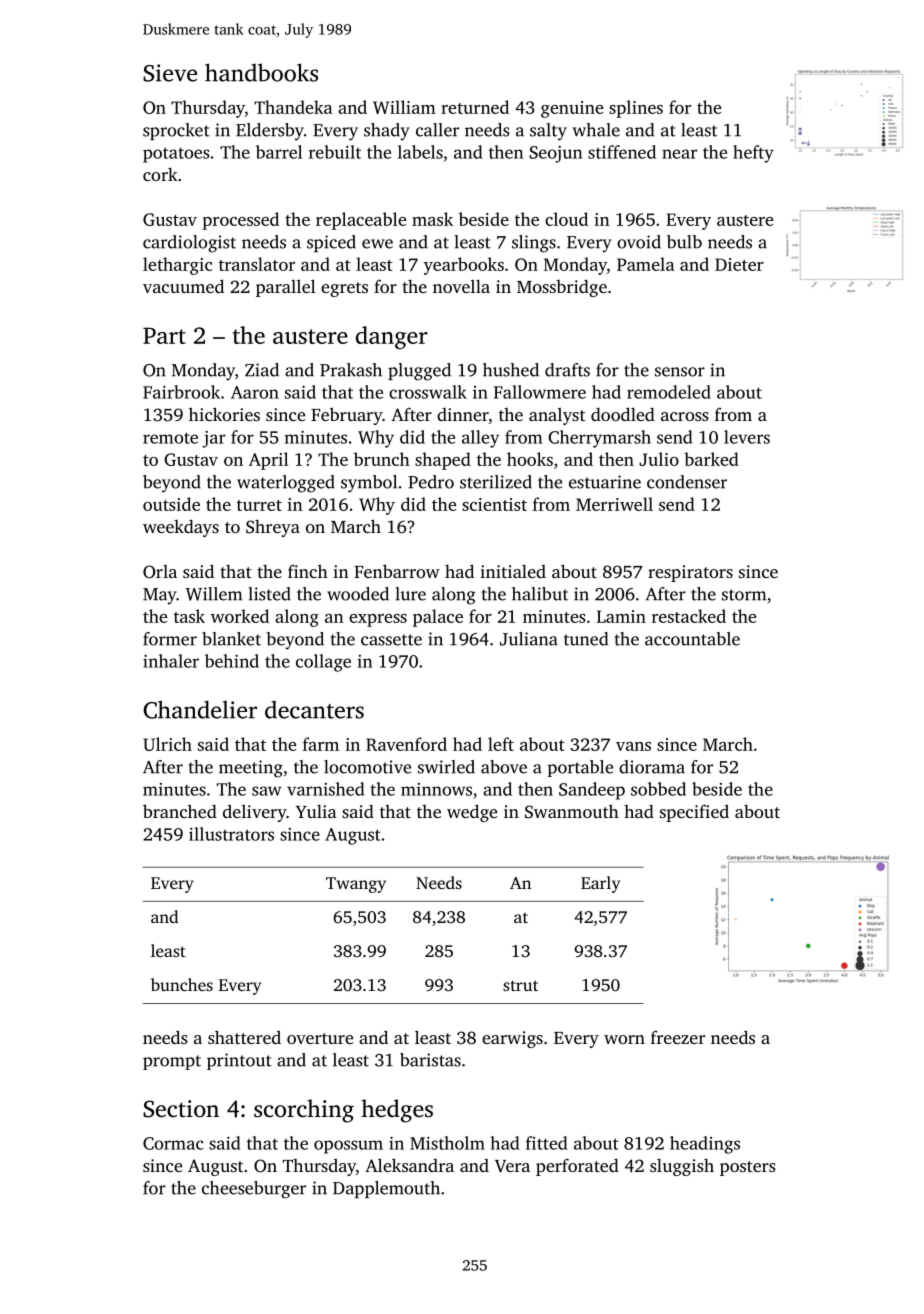 This screenshot has height=1314, width=924. I want to click on vans, so click(633, 746).
